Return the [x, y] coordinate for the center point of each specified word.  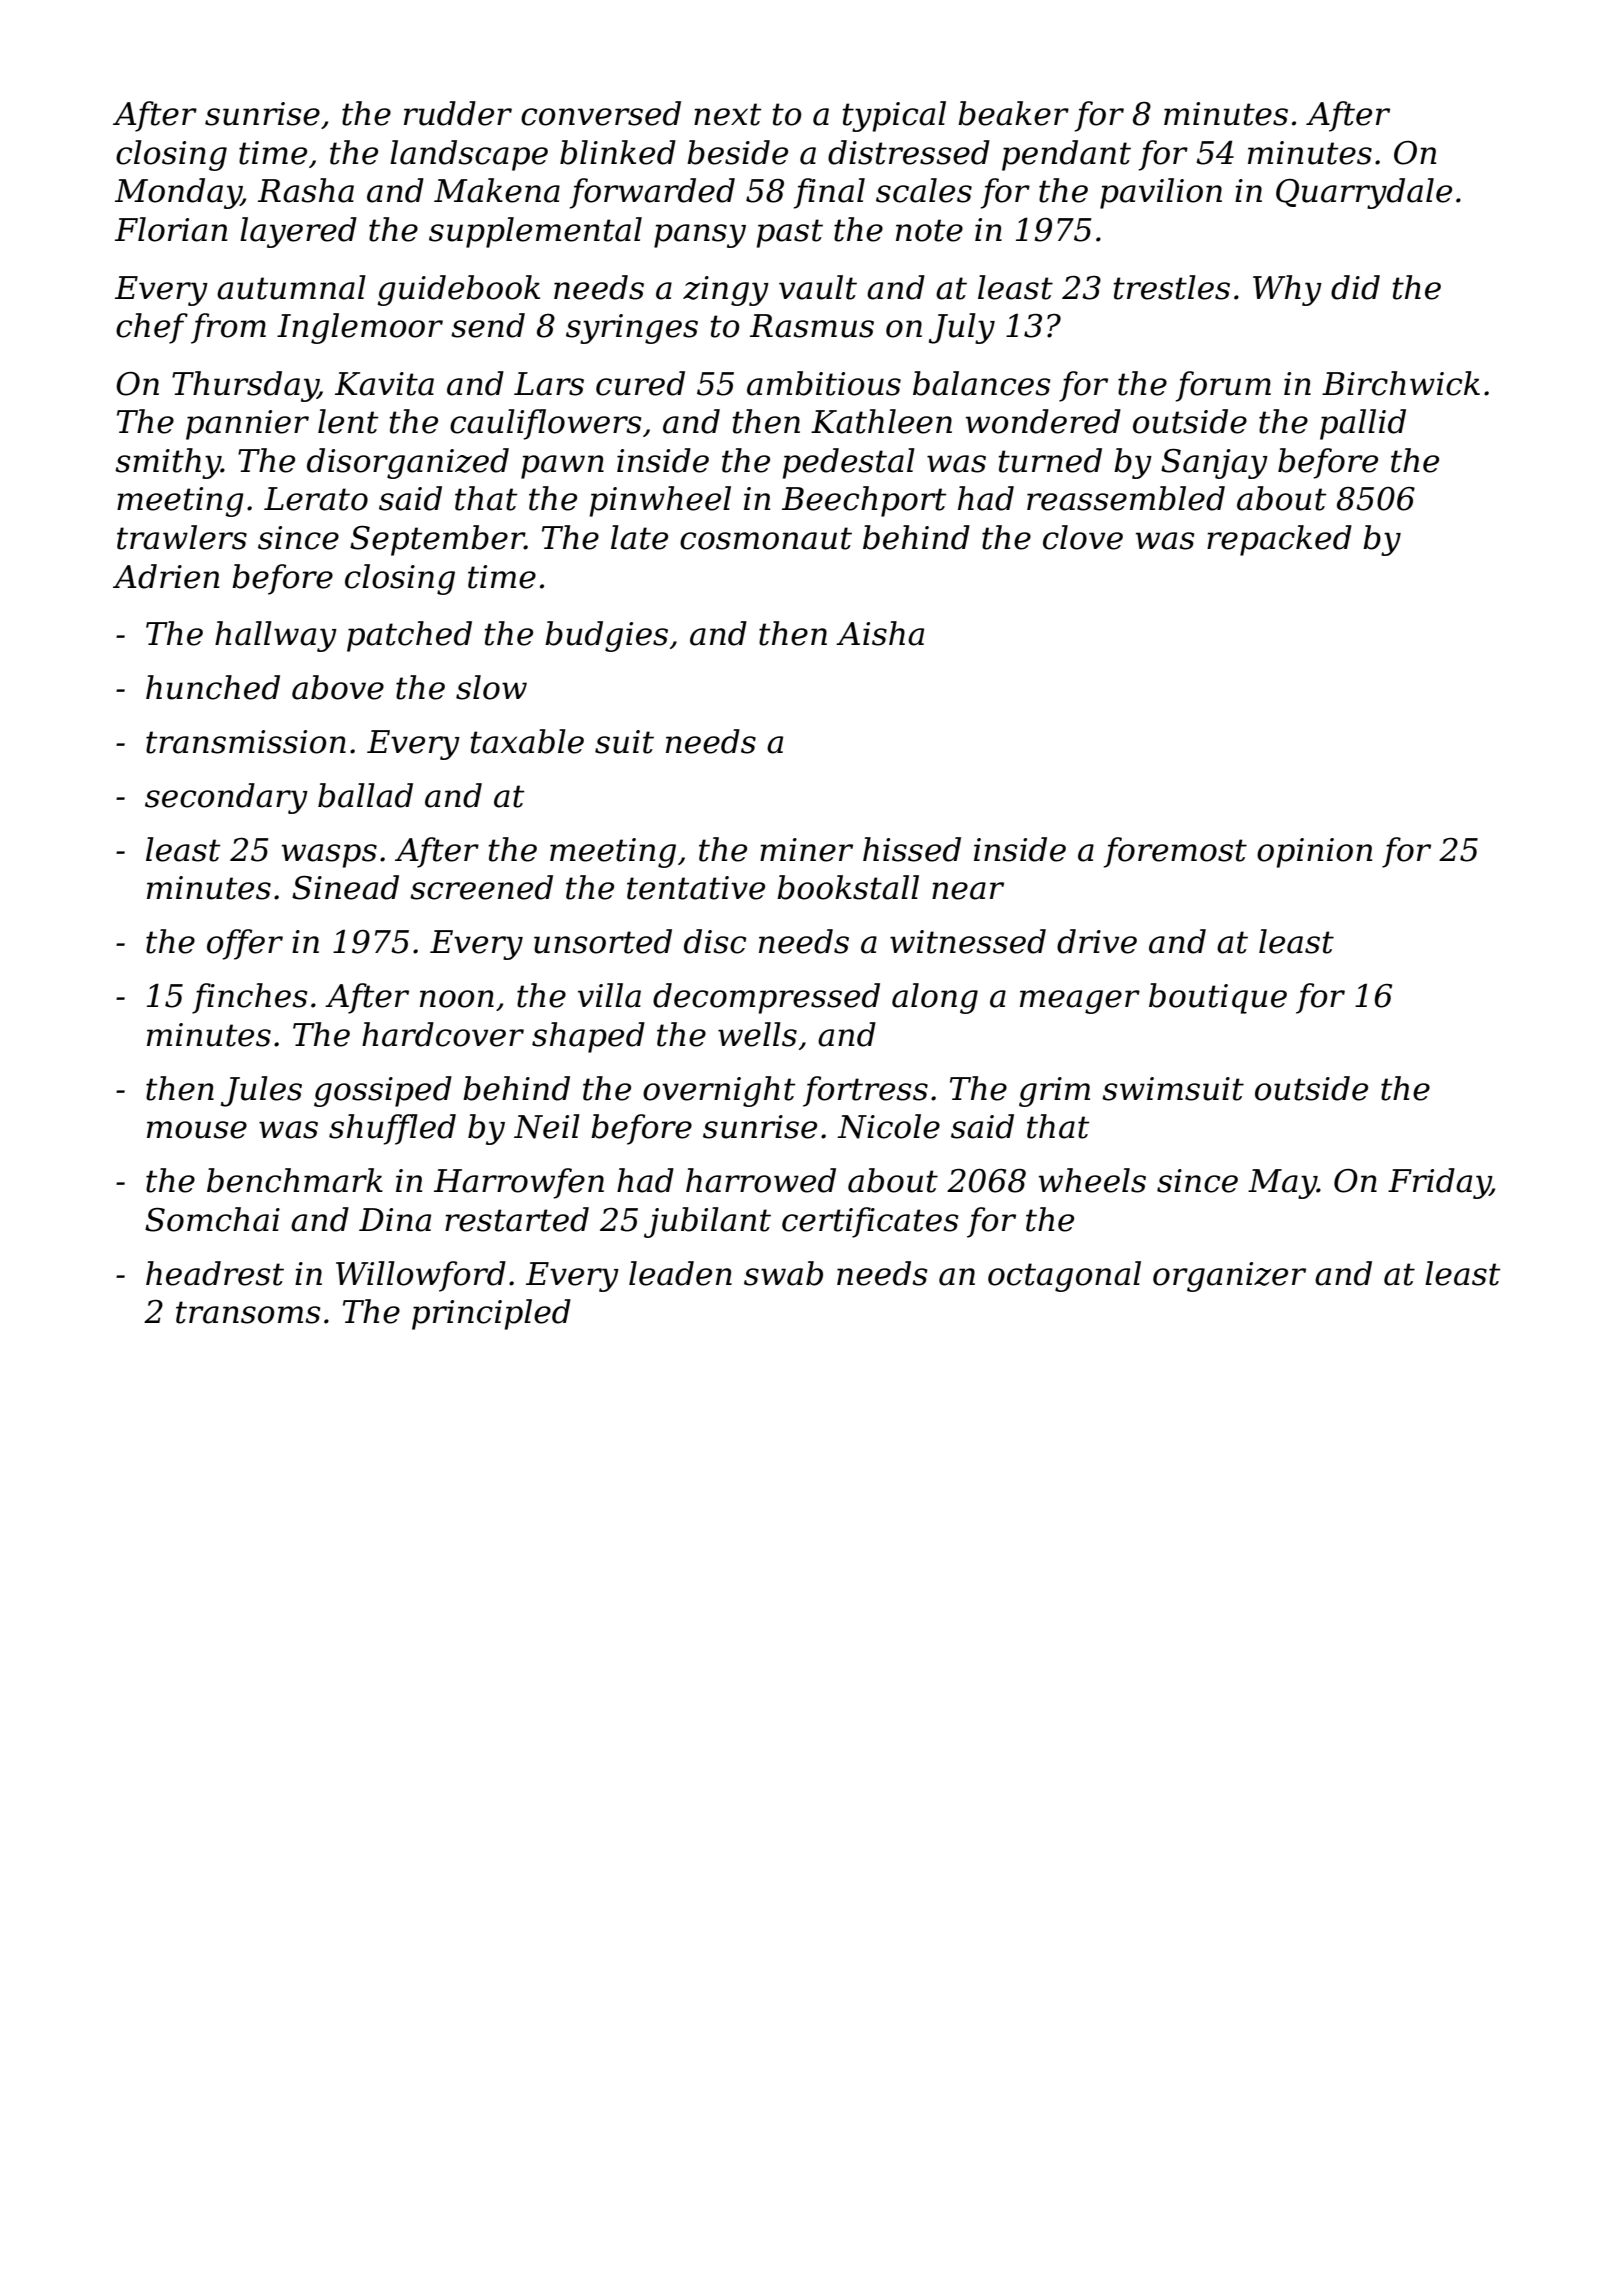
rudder [458, 113]
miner [806, 850]
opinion [1314, 853]
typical [894, 116]
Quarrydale [1364, 193]
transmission [246, 742]
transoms [248, 1312]
